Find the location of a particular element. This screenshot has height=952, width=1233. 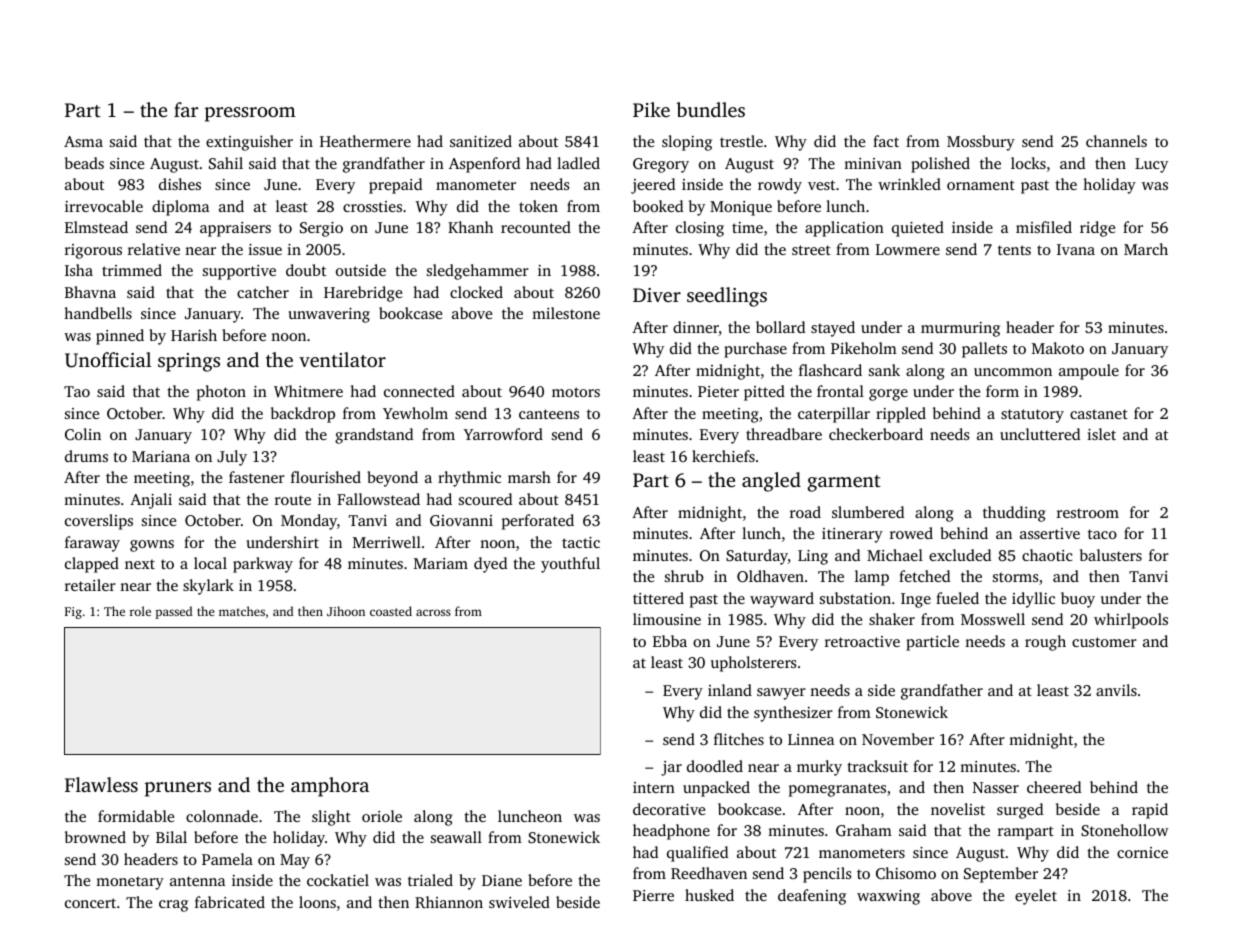

bundles is located at coordinates (710, 109).
